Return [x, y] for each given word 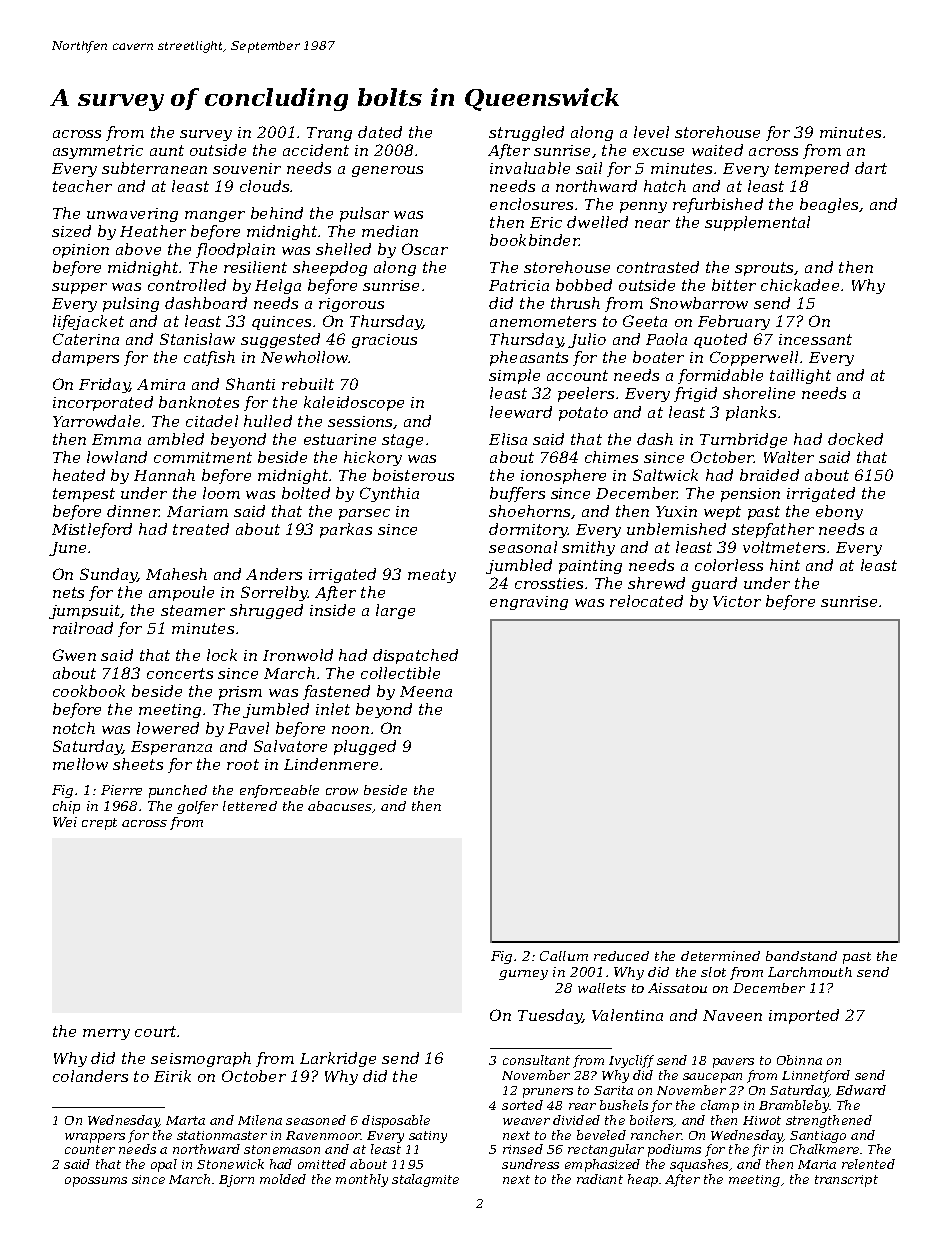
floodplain [235, 250]
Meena [426, 691]
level [651, 132]
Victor [737, 601]
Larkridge [338, 1059]
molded [283, 1179]
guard [714, 584]
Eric [546, 222]
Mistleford [92, 530]
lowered [168, 728]
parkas [346, 530]
